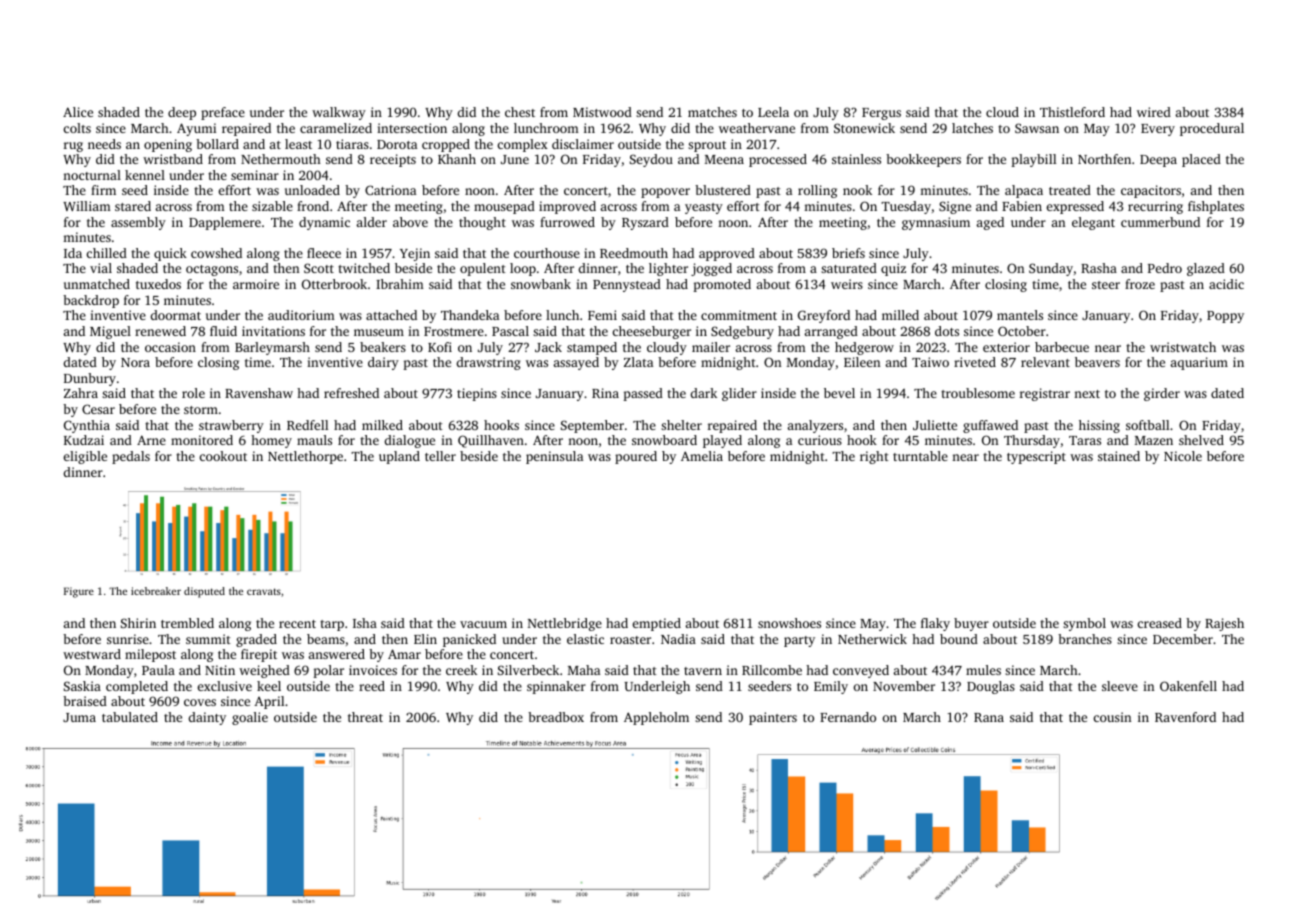 Image resolution: width=1308 pixels, height=924 pixels. Describe the element at coordinates (223, 113) in the screenshot. I see `preface` at that location.
